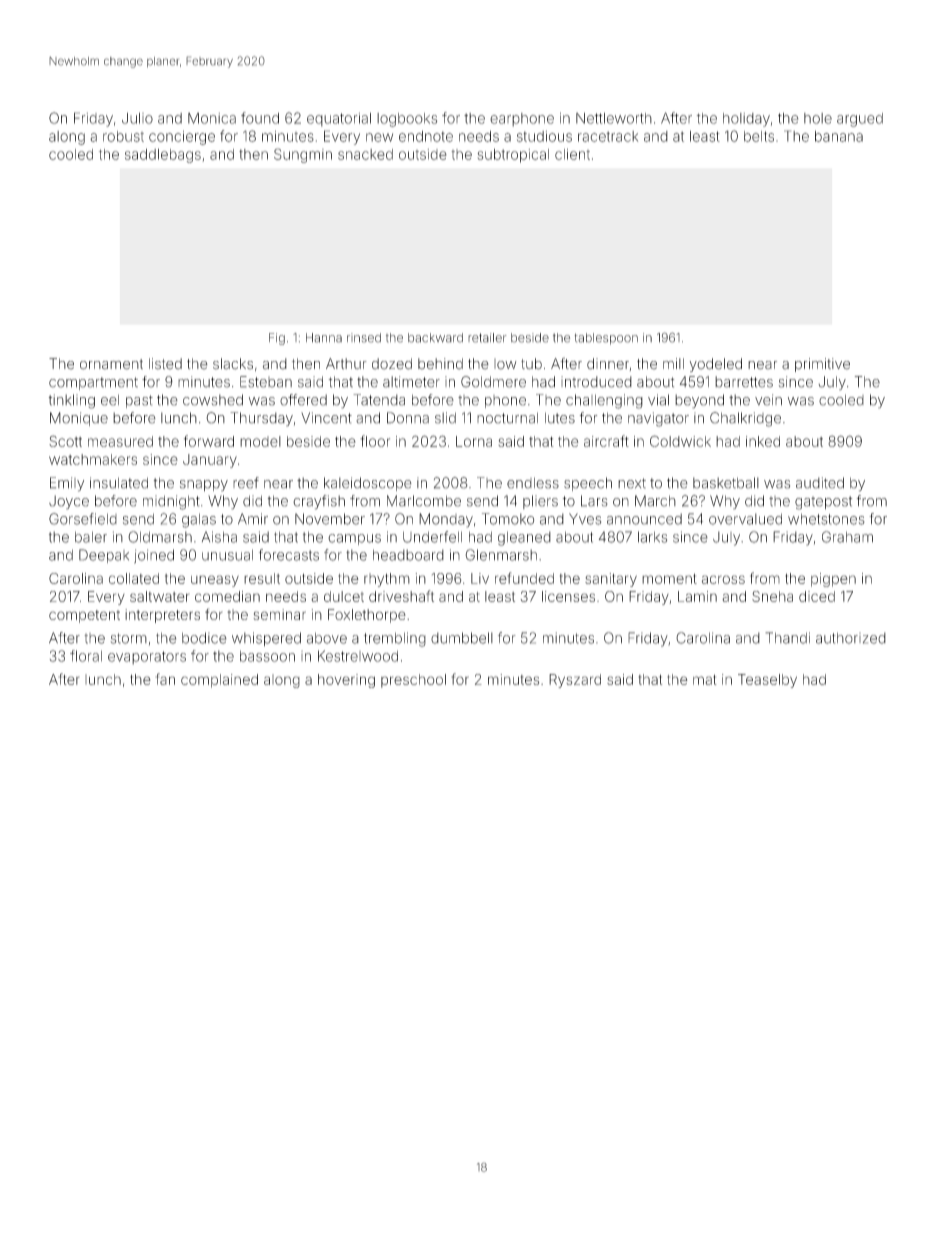 This screenshot has width=952, height=1233. Describe the element at coordinates (67, 484) in the screenshot. I see `Emily` at that location.
